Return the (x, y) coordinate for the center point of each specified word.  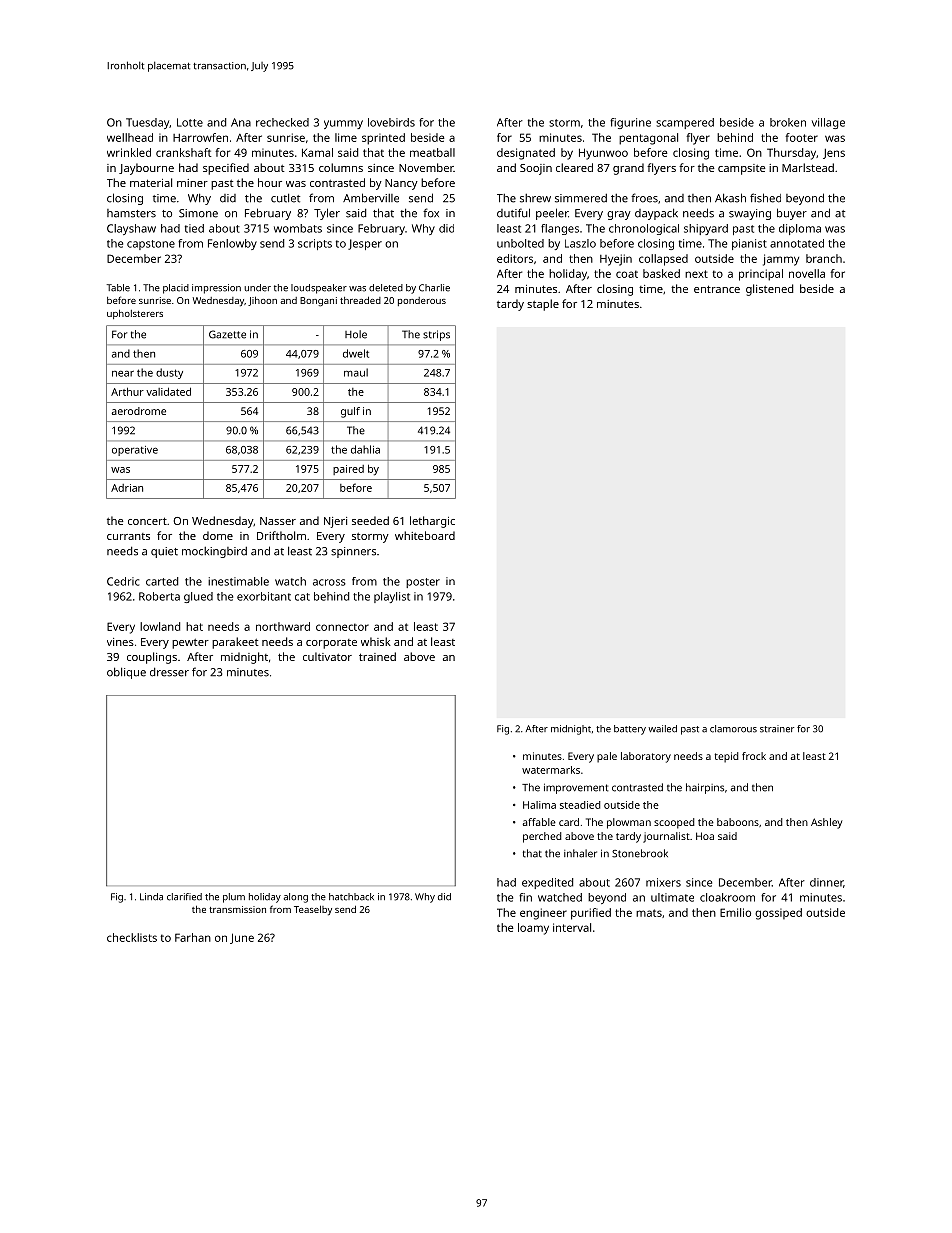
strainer (777, 729)
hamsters (131, 213)
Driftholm (281, 535)
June (242, 938)
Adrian (127, 488)
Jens (834, 154)
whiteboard (425, 535)
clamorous (733, 729)
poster (423, 583)
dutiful (513, 213)
